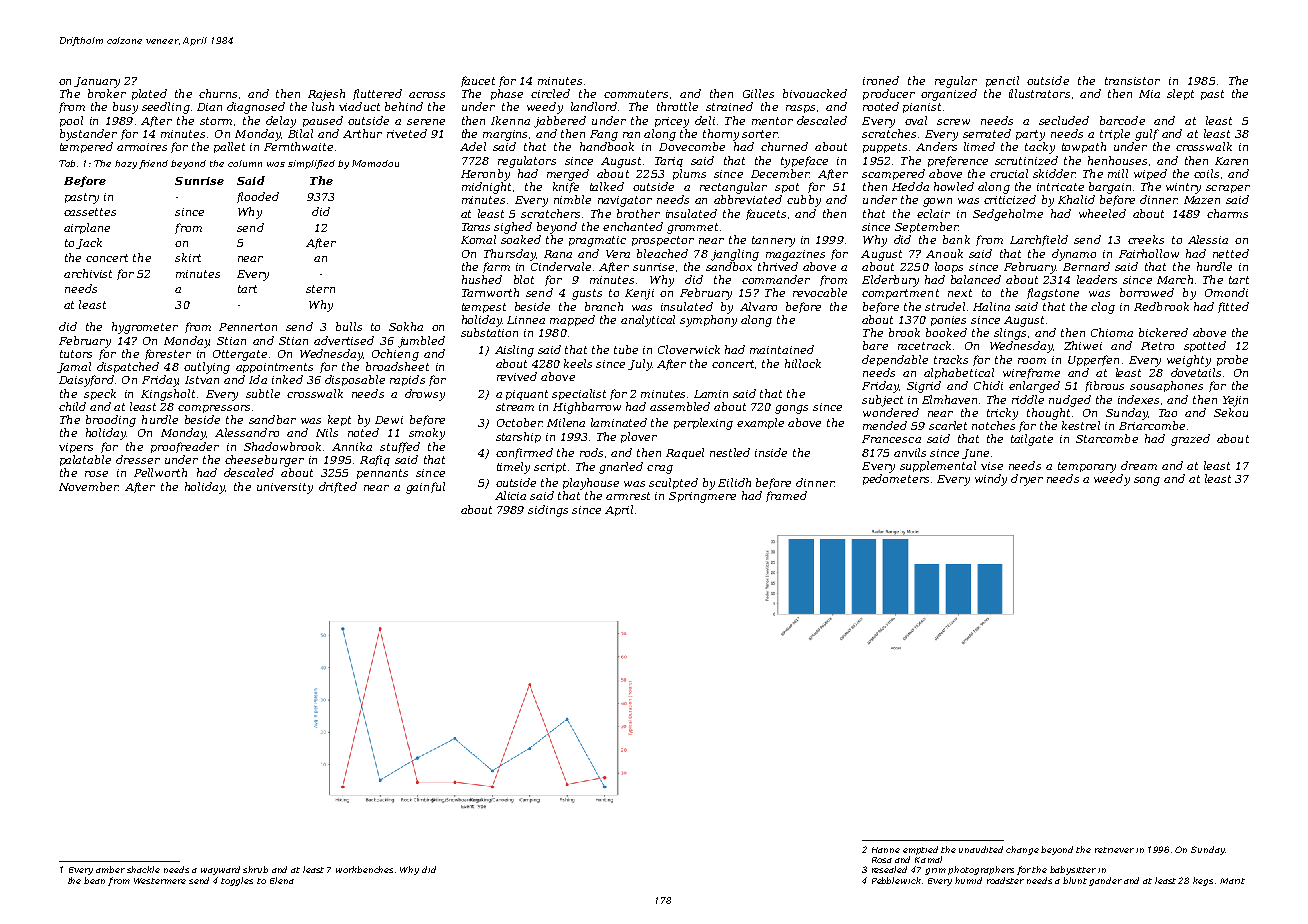  I want to click on tannery, so click(773, 241).
